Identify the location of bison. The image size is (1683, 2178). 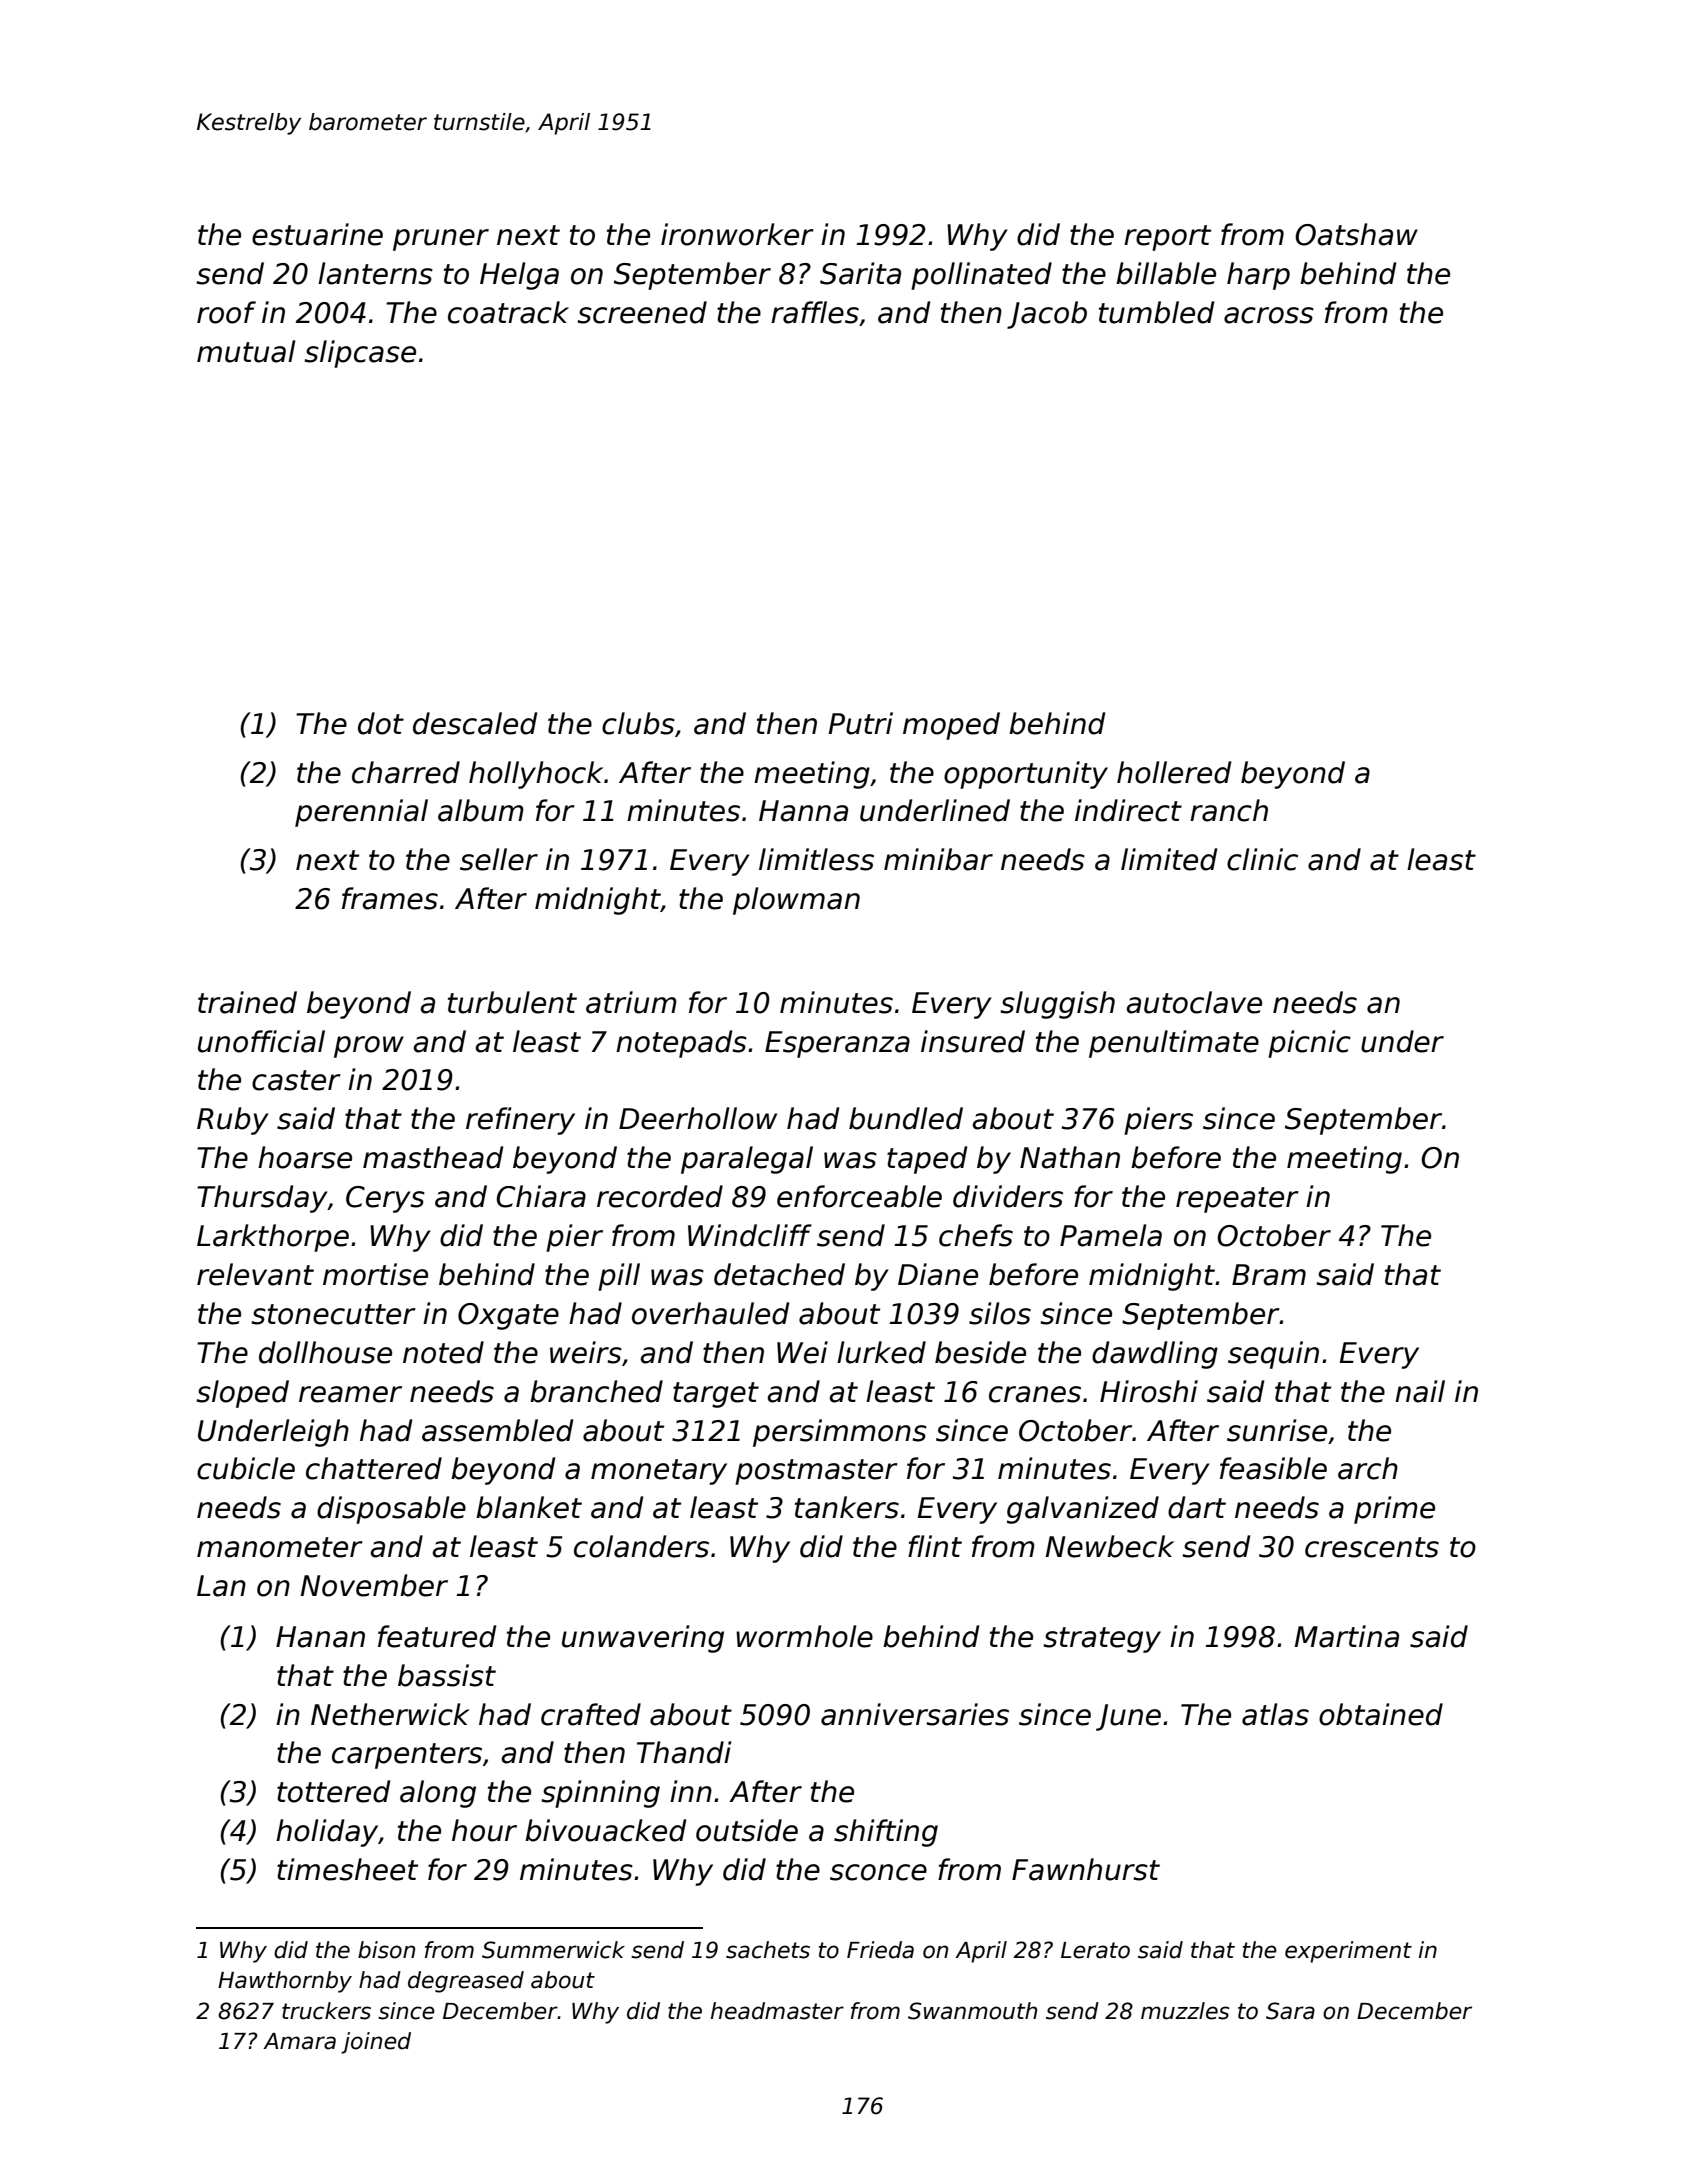
(386, 1950).
